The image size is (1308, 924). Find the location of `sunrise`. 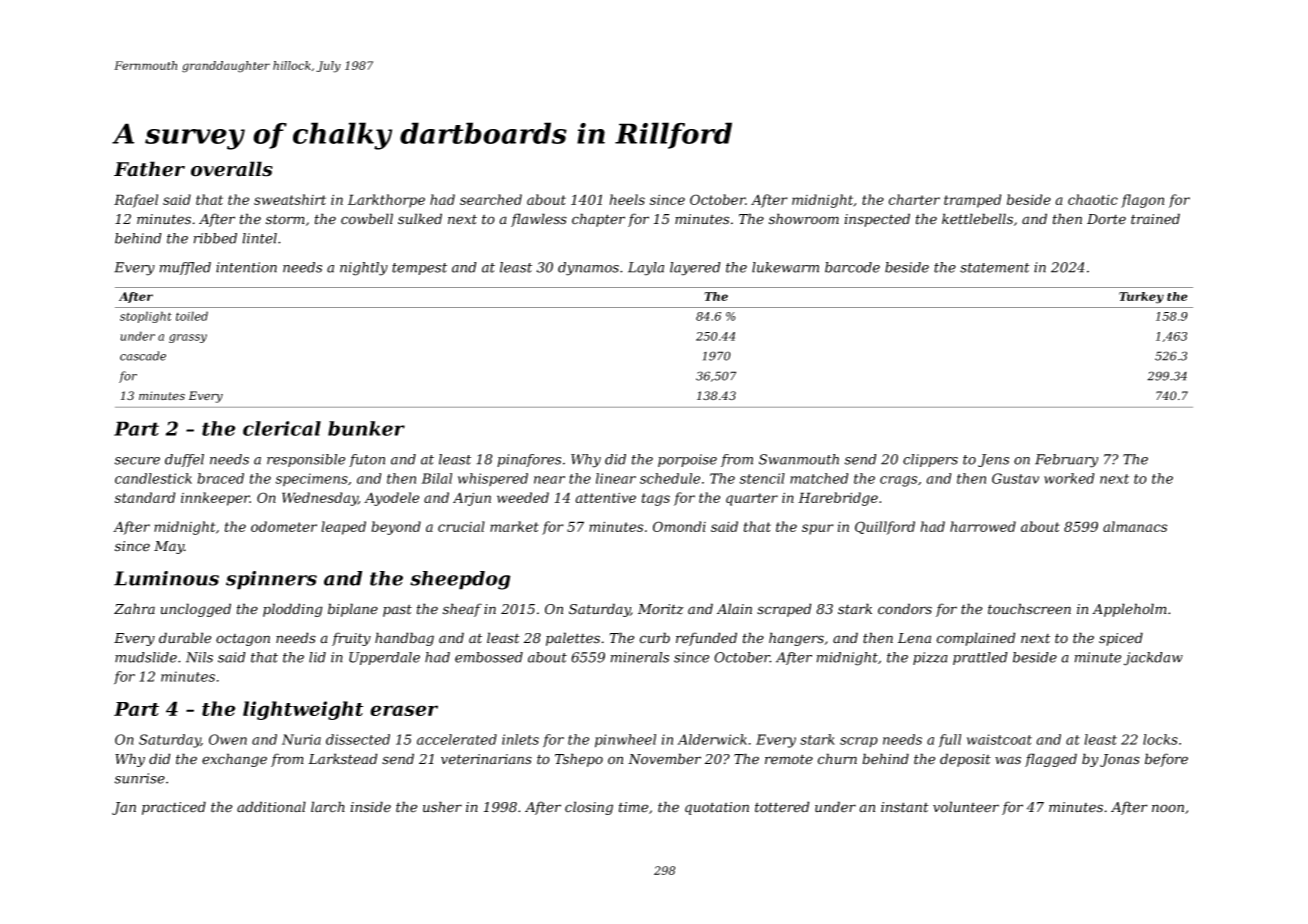

sunrise is located at coordinates (139, 778).
